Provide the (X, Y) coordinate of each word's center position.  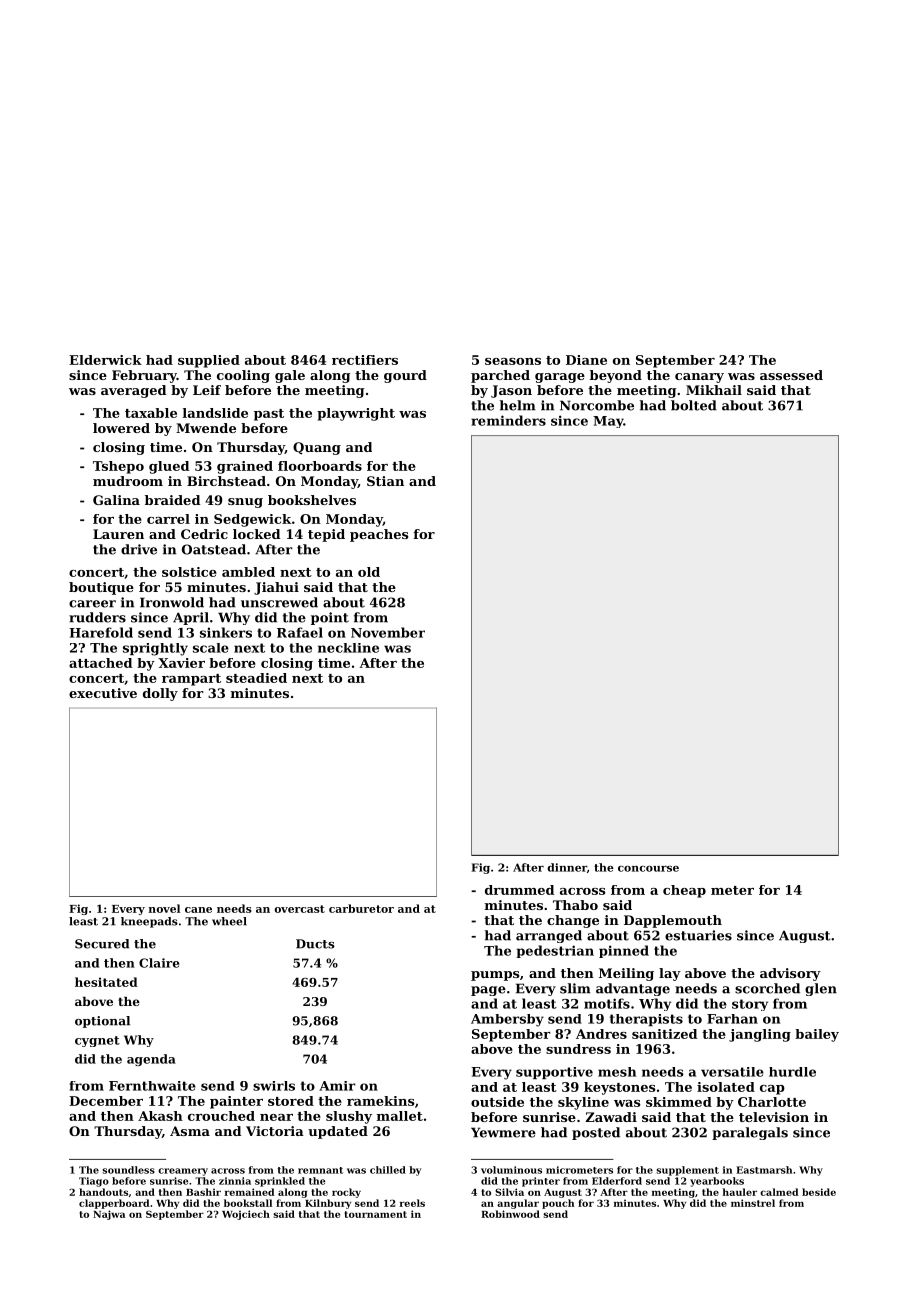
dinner (567, 867)
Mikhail (714, 390)
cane (198, 910)
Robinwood (510, 1214)
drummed (519, 890)
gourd (405, 376)
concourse (648, 868)
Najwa (109, 1215)
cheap (684, 891)
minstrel (753, 1203)
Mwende (206, 428)
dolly (160, 694)
